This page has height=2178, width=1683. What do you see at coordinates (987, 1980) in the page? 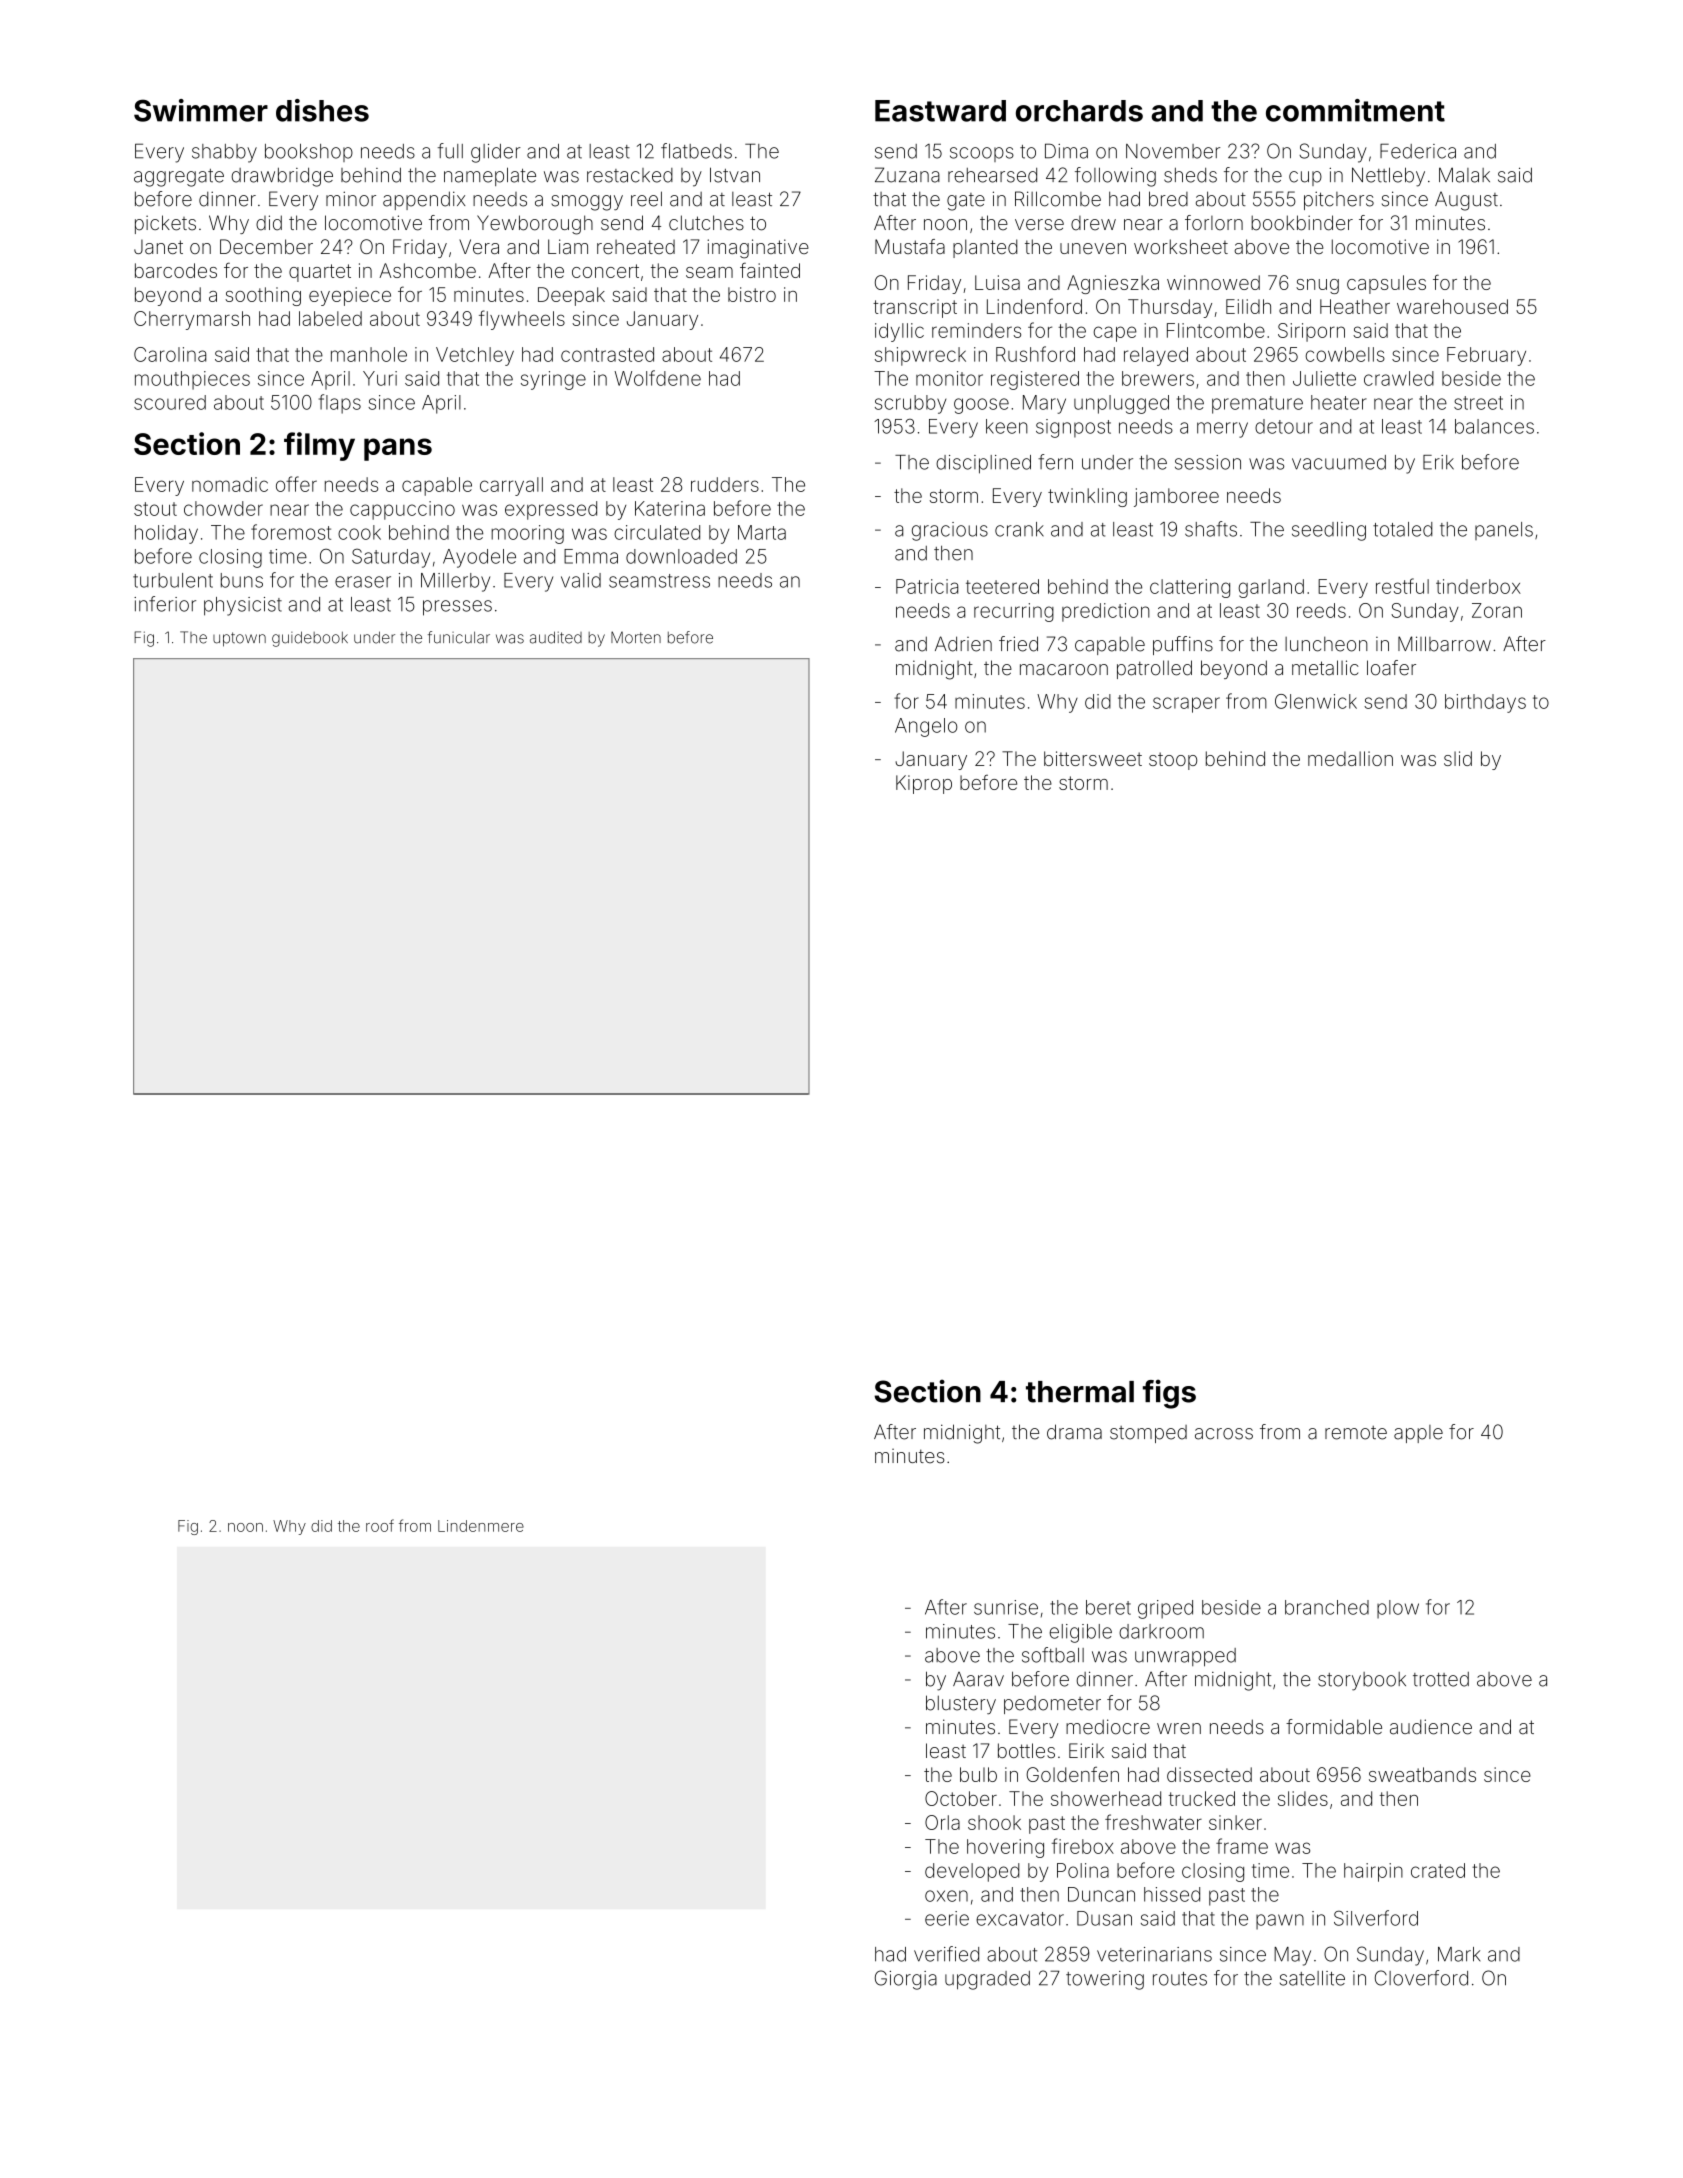
I see `upgraded` at bounding box center [987, 1980].
